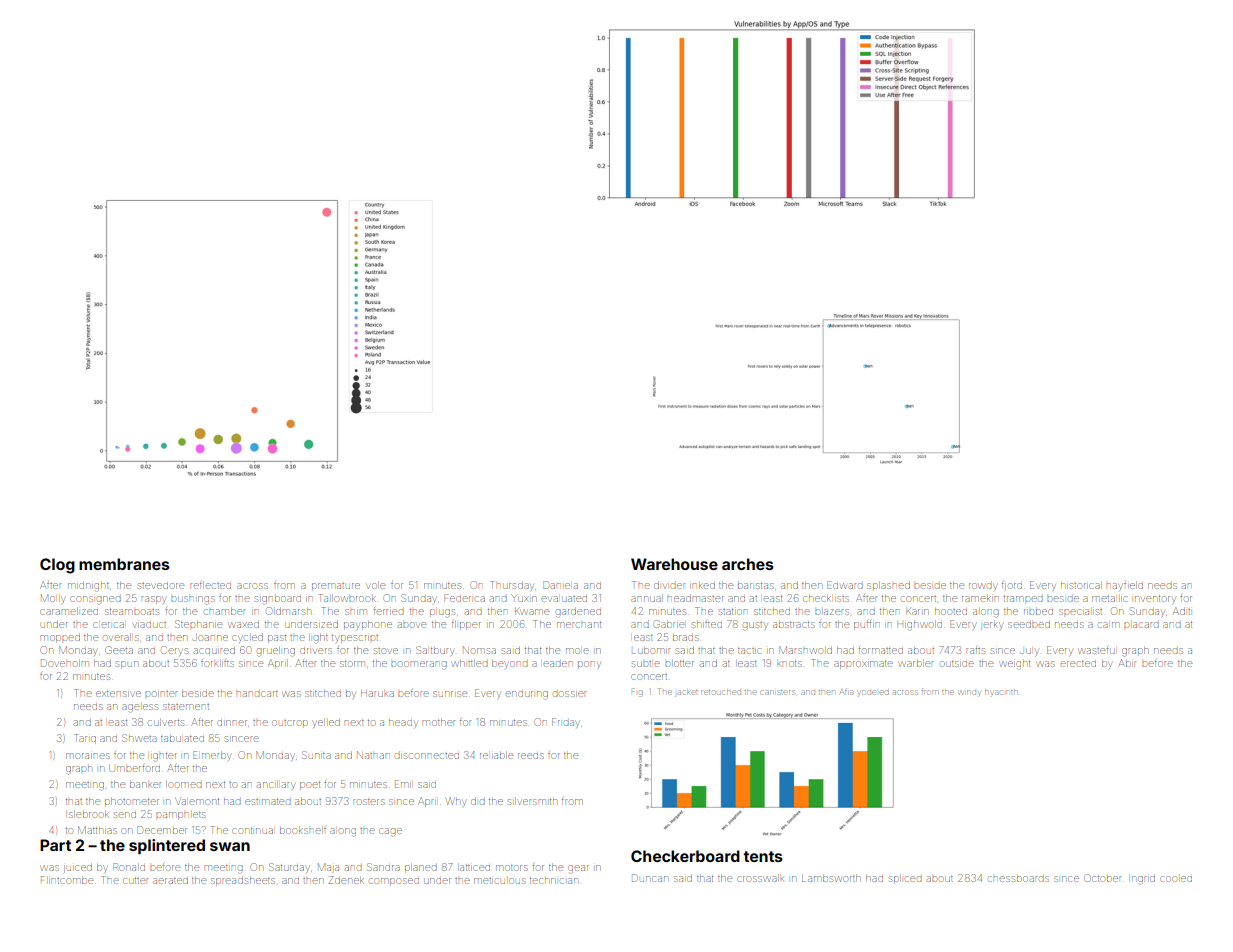 This image has width=1233, height=952. I want to click on ramekin, so click(980, 599).
